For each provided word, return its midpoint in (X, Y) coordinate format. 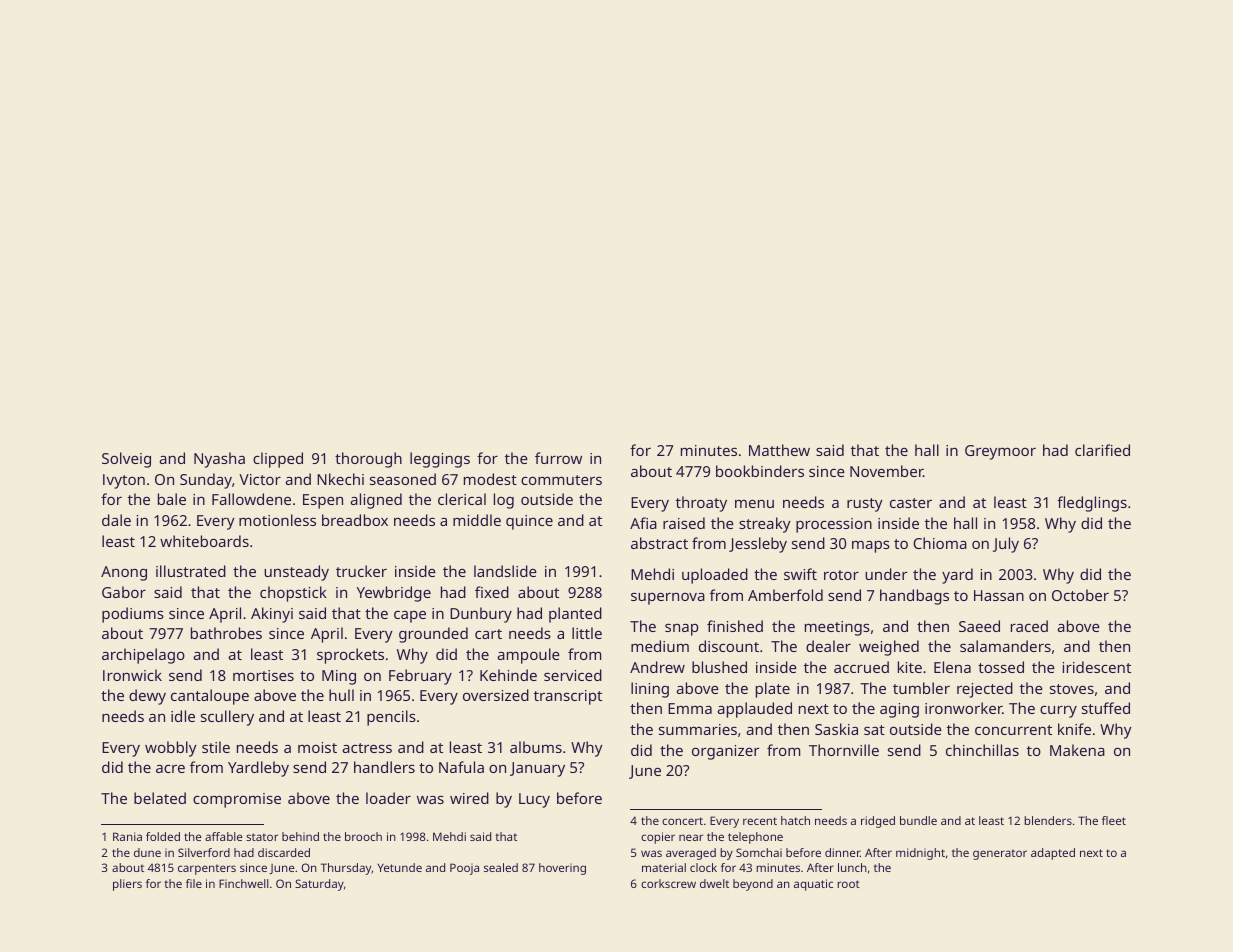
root (848, 884)
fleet (1114, 820)
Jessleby (758, 545)
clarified (1102, 450)
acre (170, 768)
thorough (368, 460)
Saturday (319, 885)
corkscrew (668, 883)
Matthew (779, 450)
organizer (725, 752)
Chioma (940, 543)
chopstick (293, 594)
